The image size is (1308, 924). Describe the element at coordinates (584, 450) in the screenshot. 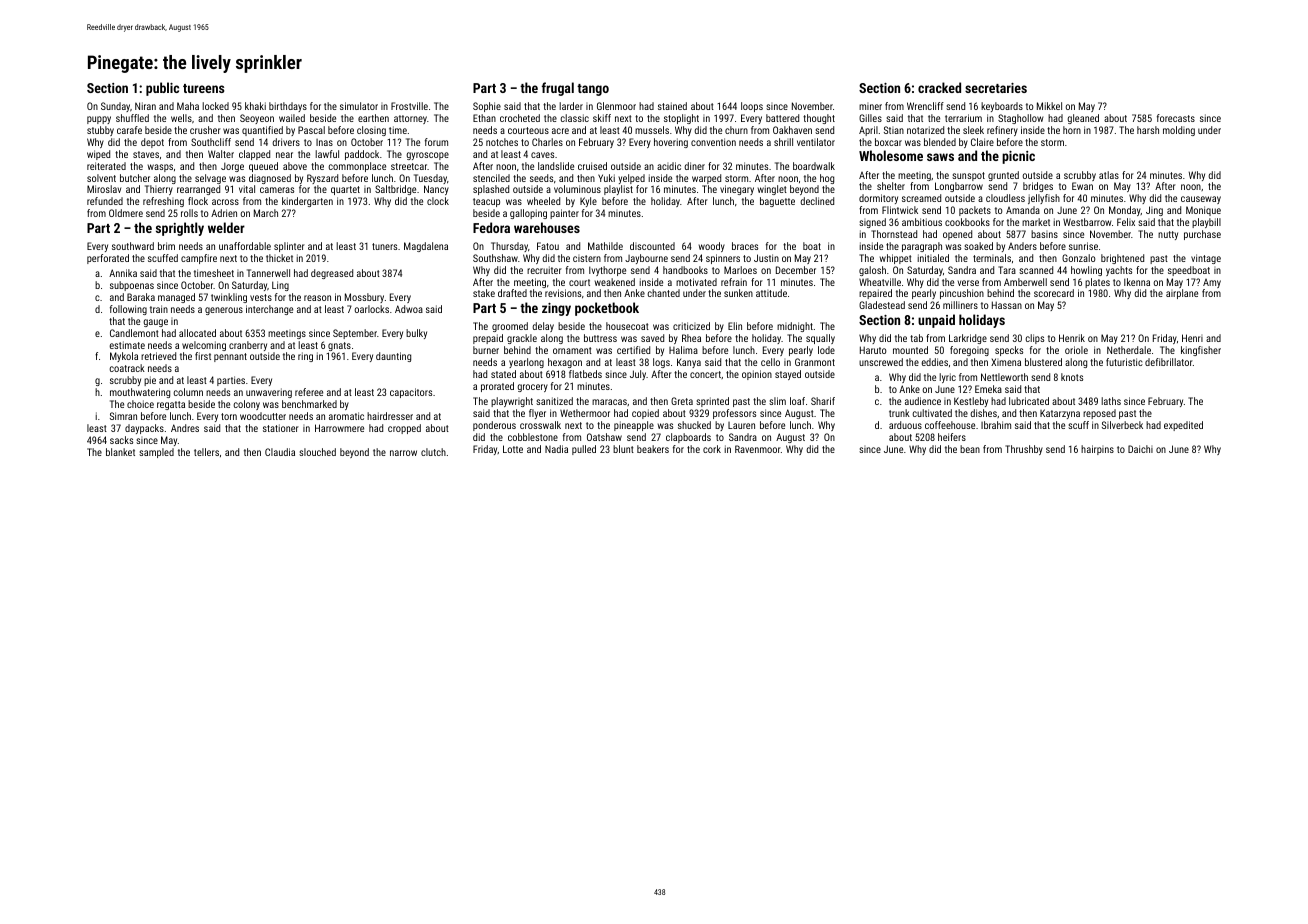

I see `pulled` at that location.
